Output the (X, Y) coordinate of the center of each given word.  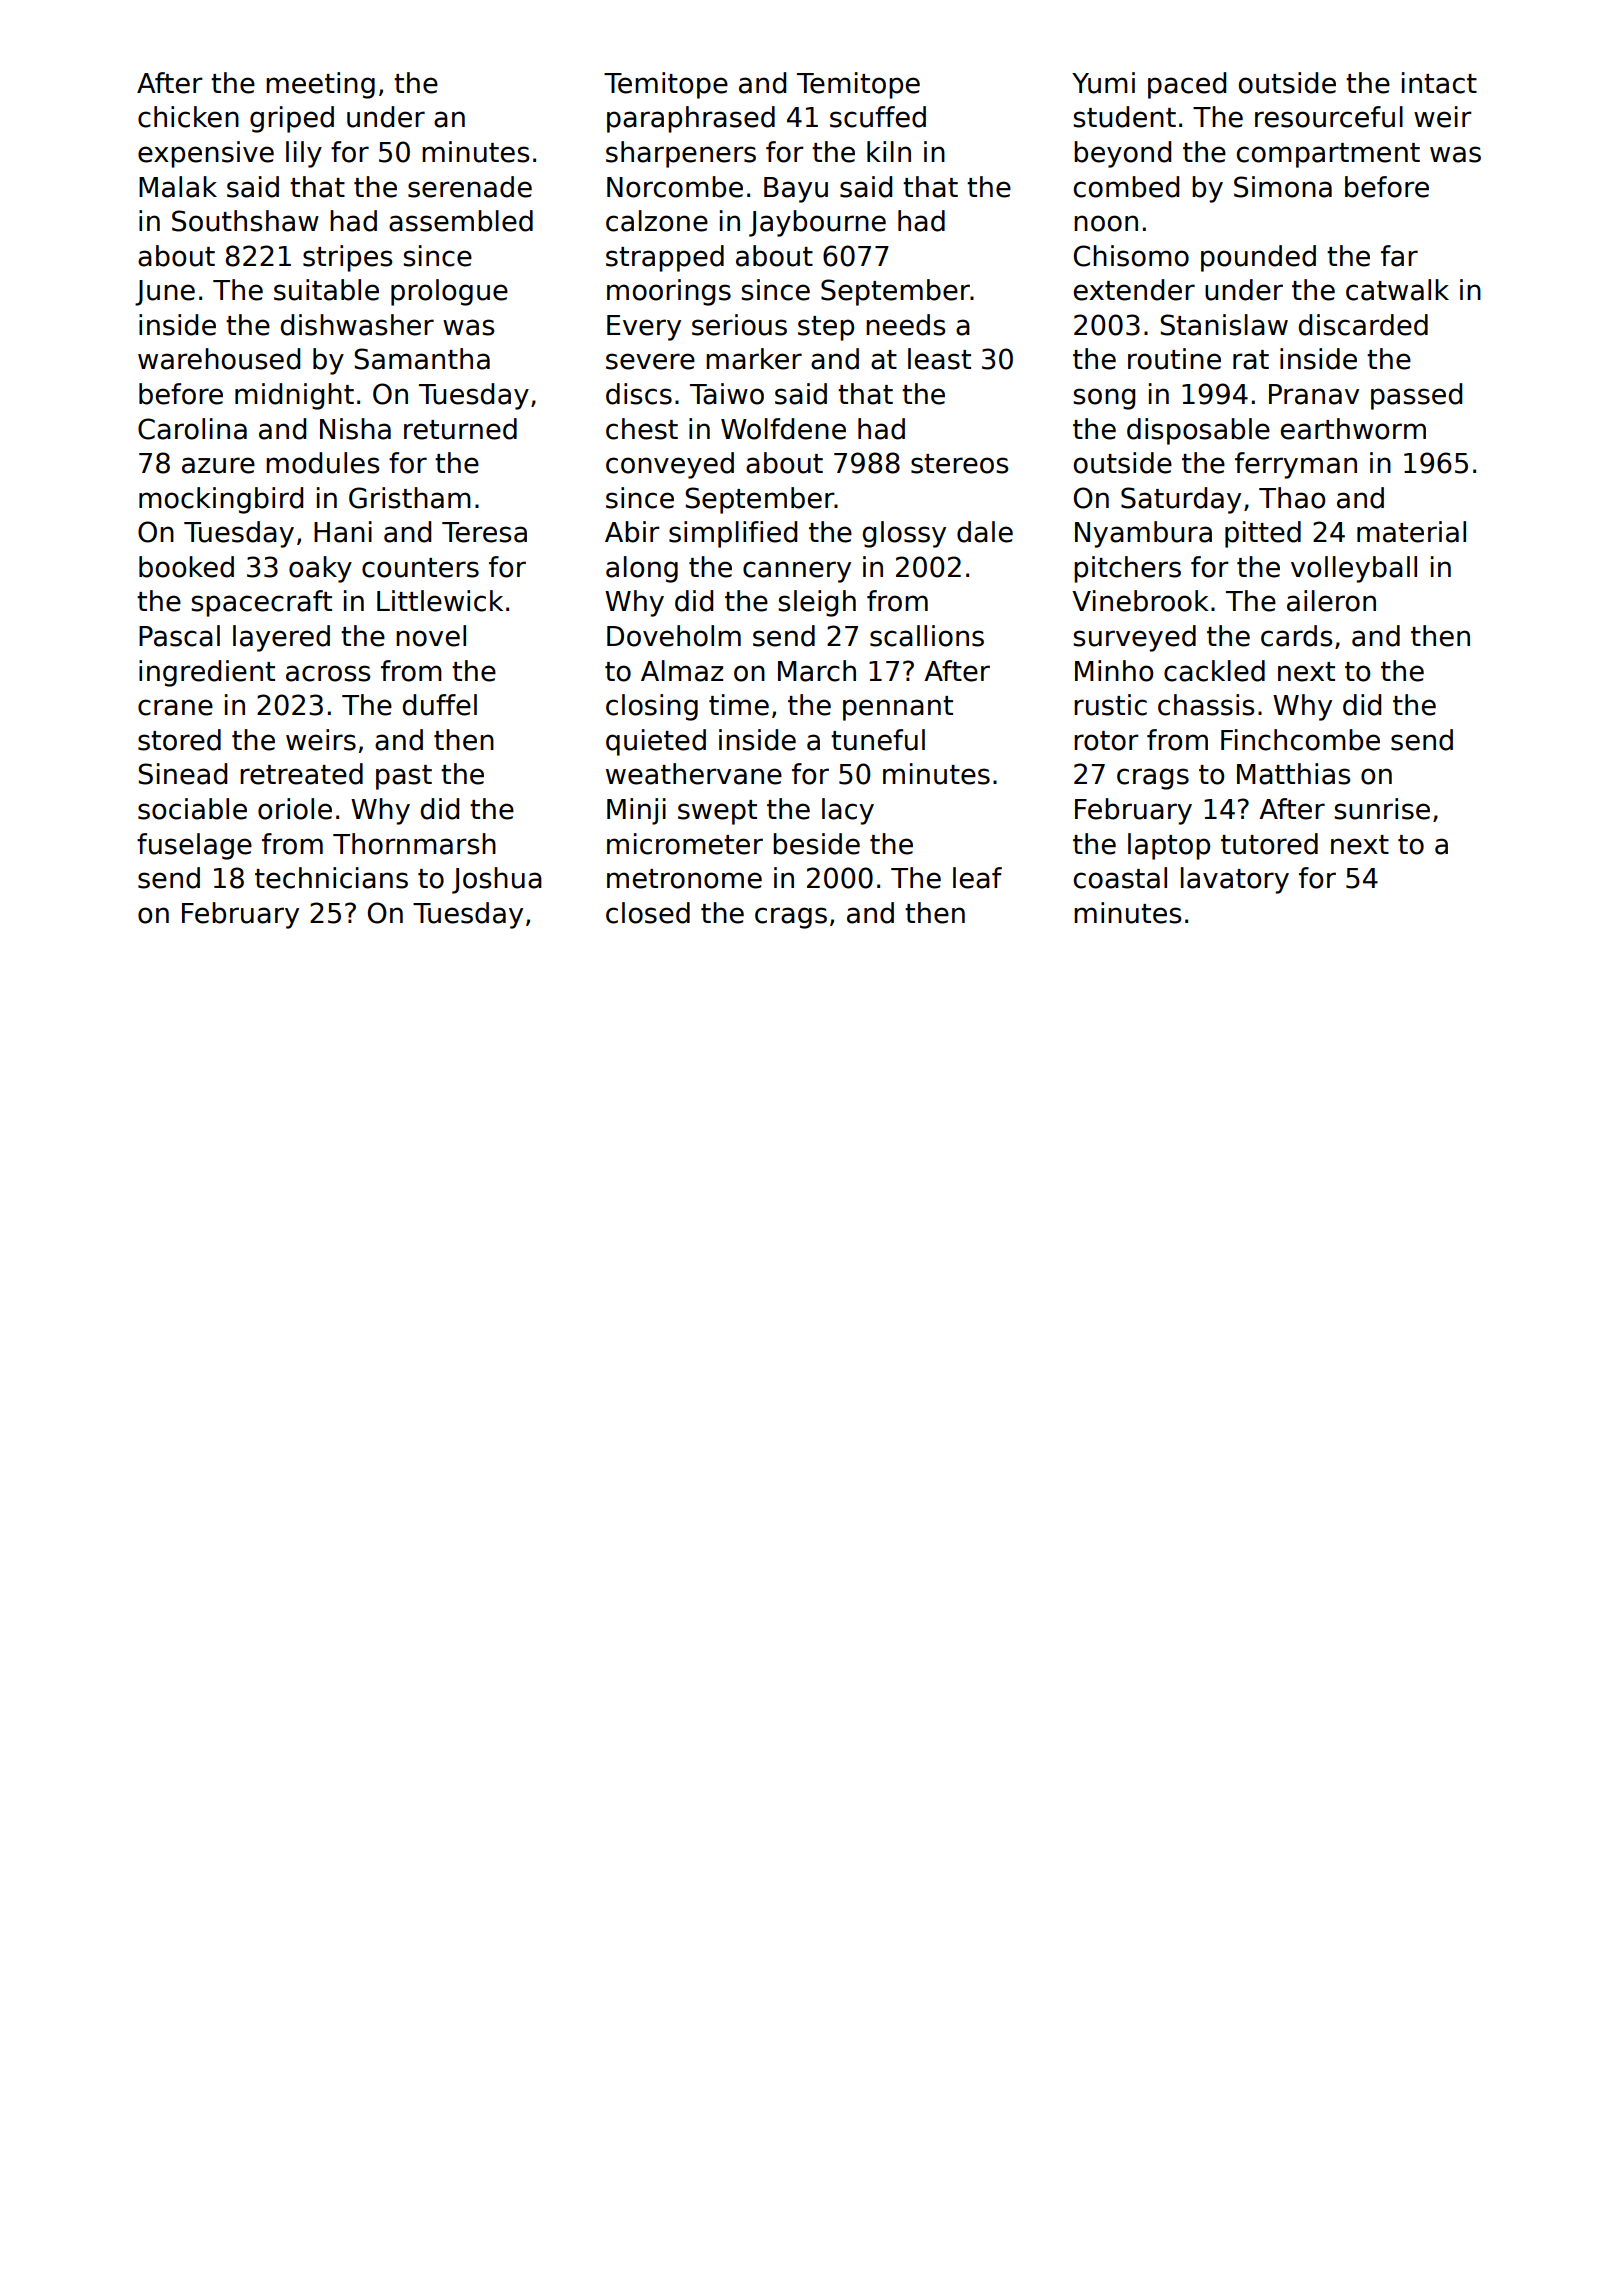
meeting (320, 85)
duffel (440, 705)
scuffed (878, 117)
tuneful (878, 740)
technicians (331, 878)
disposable (1198, 431)
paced (1187, 85)
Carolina (192, 429)
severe (650, 361)
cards (1296, 636)
